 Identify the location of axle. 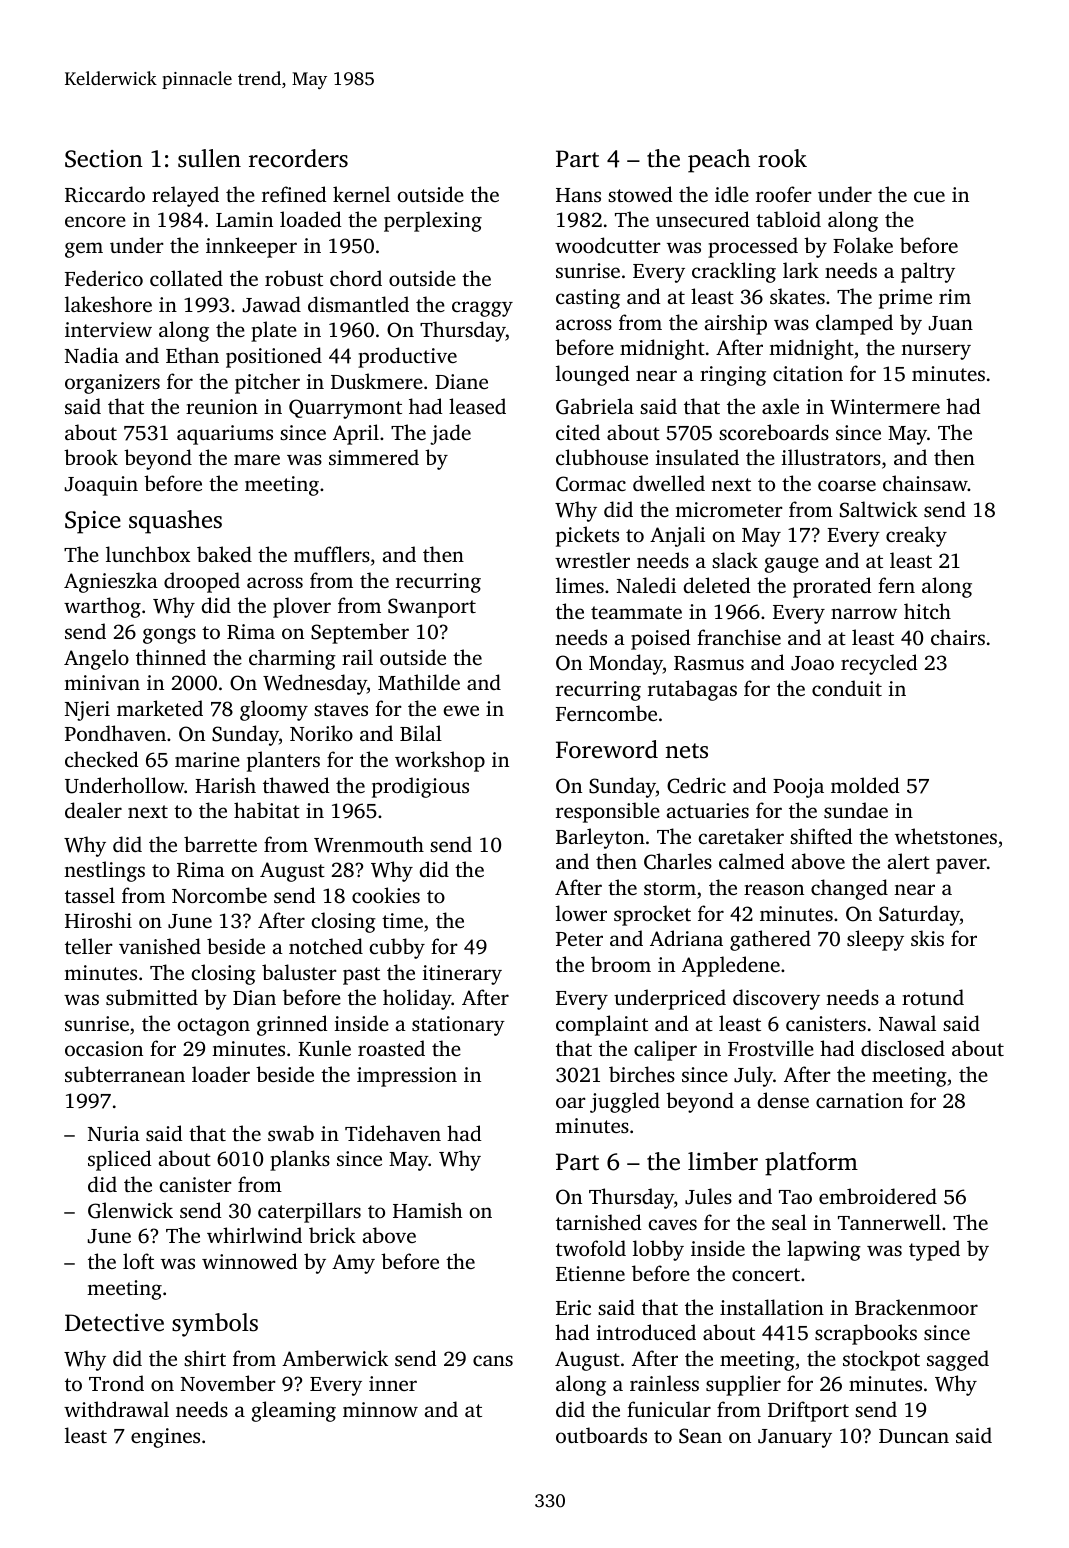
(780, 406).
